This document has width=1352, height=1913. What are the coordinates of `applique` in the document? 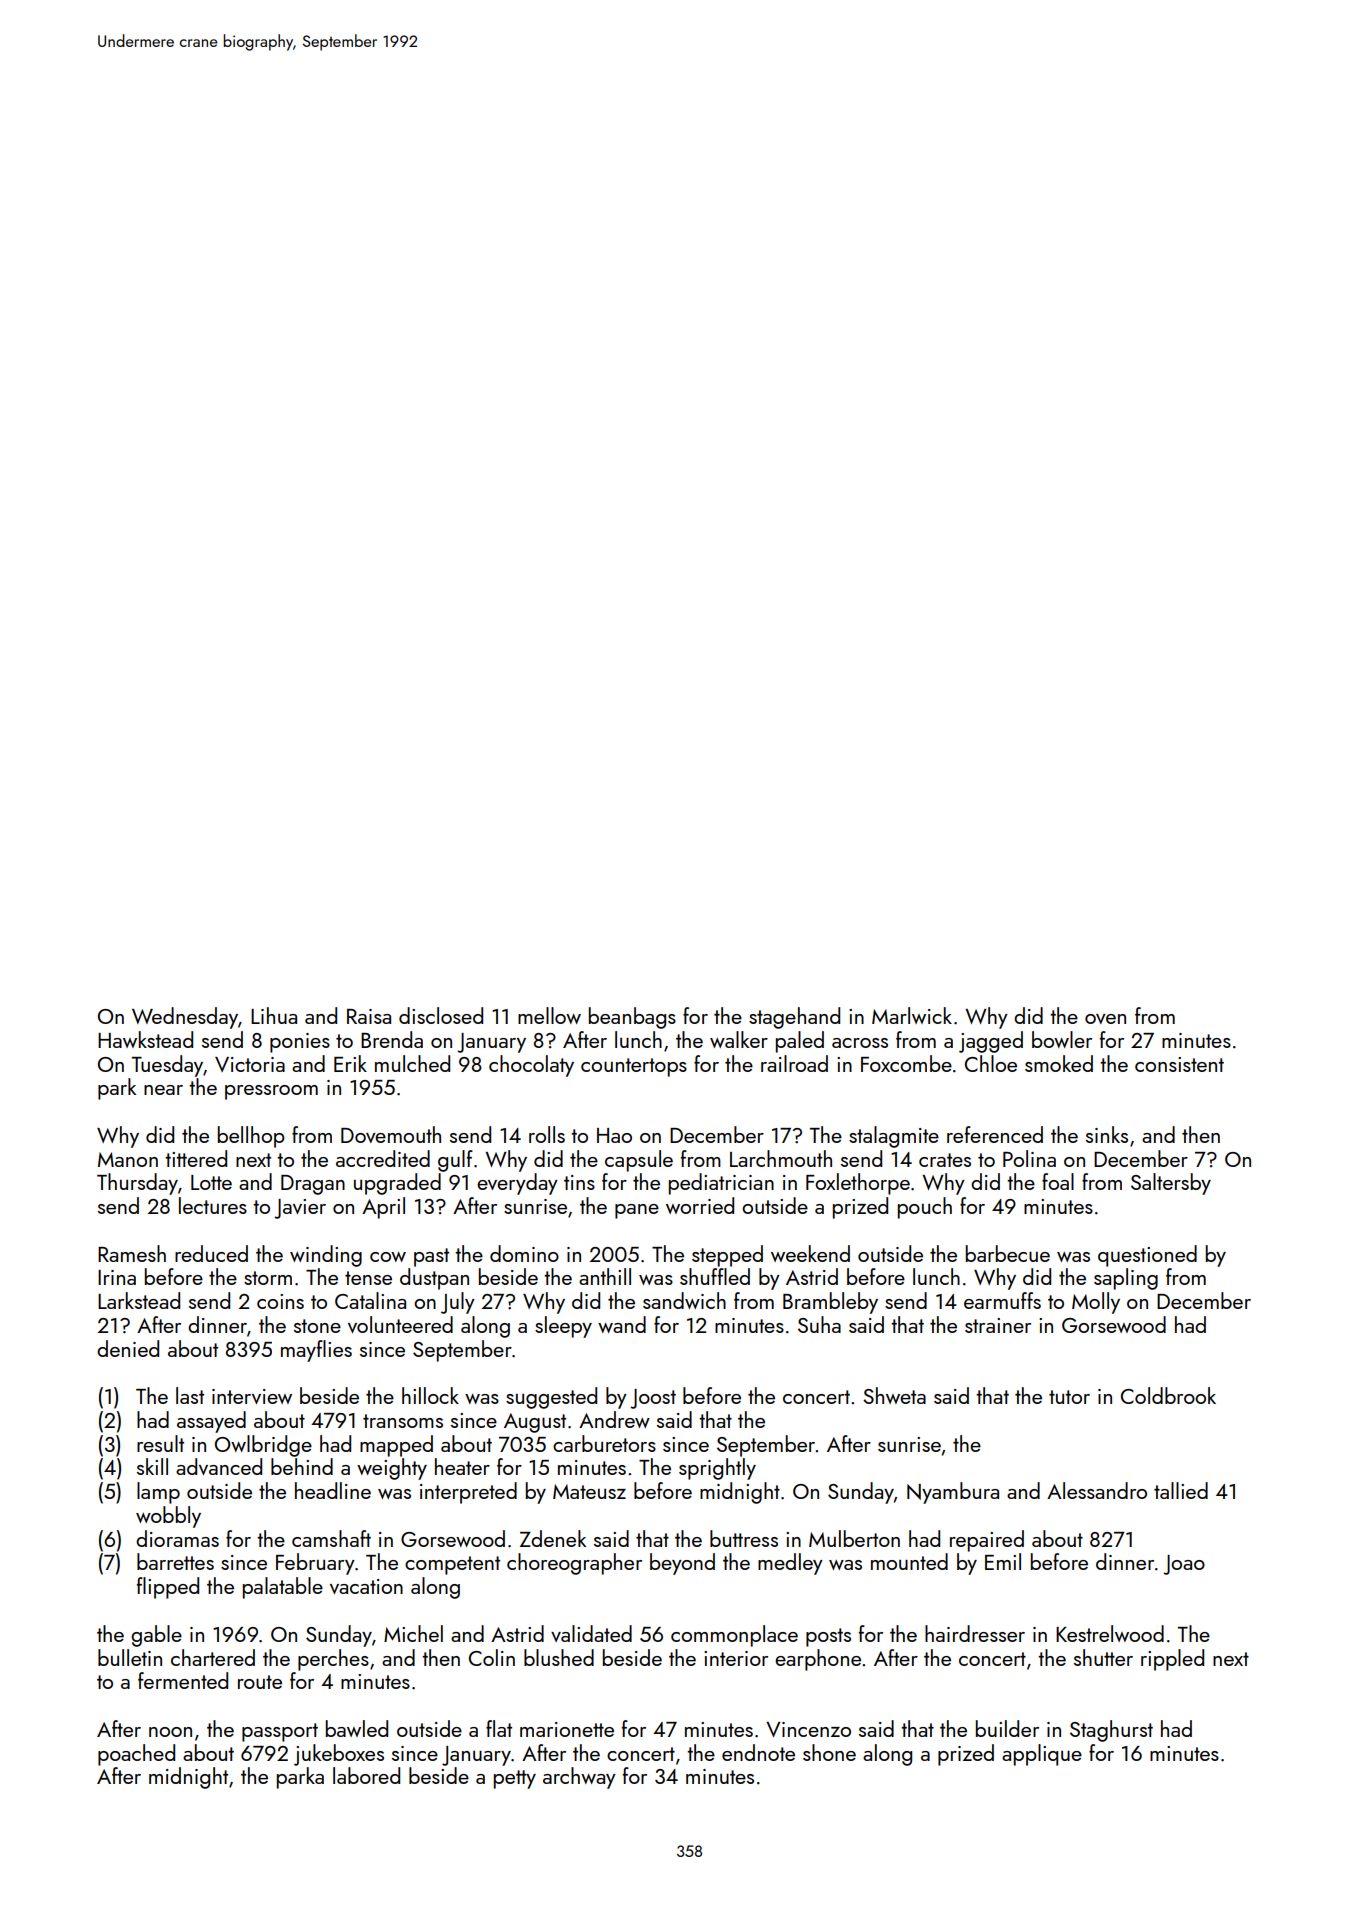 It's located at (1042, 1755).
